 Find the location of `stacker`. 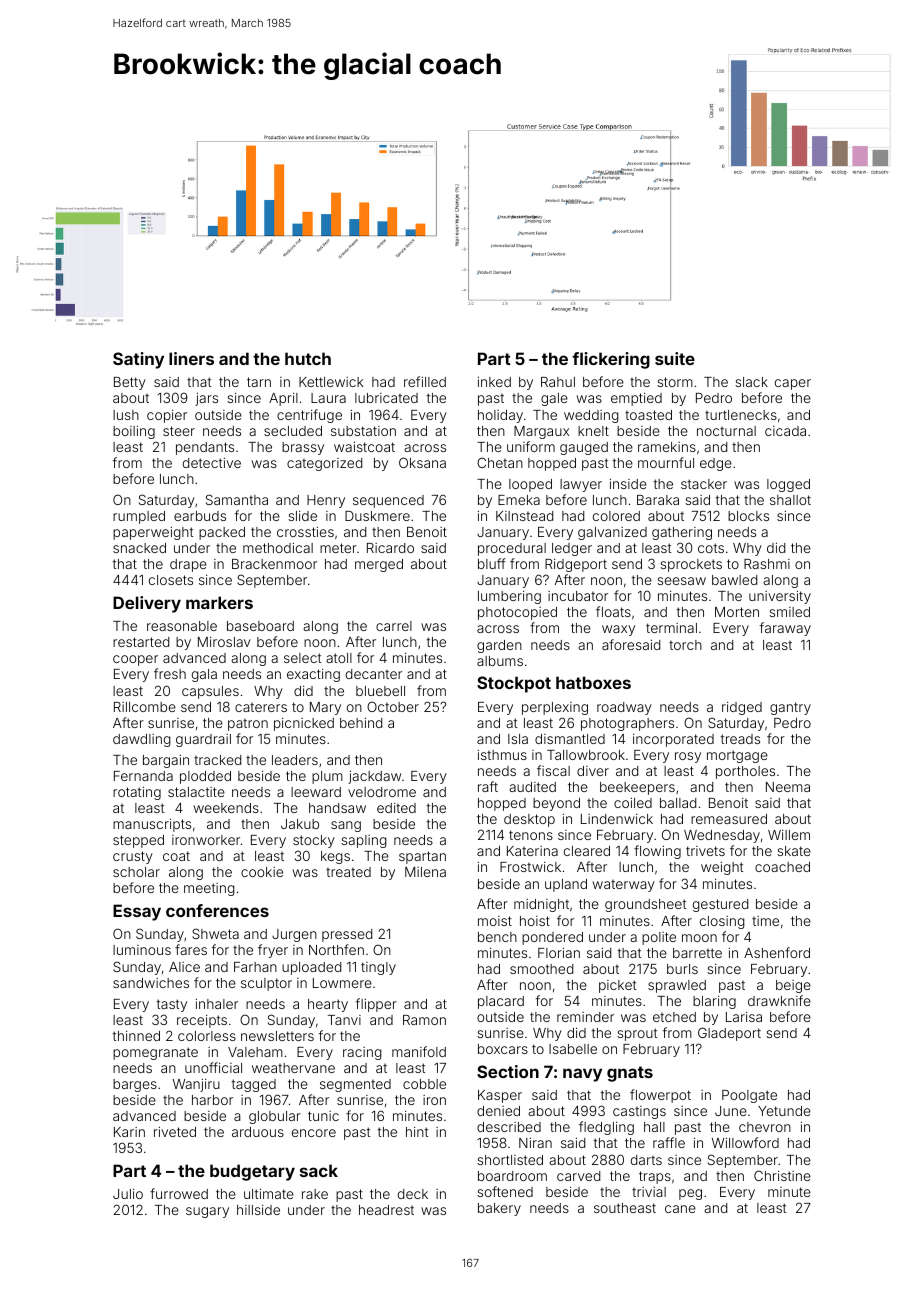

stacker is located at coordinates (704, 484).
